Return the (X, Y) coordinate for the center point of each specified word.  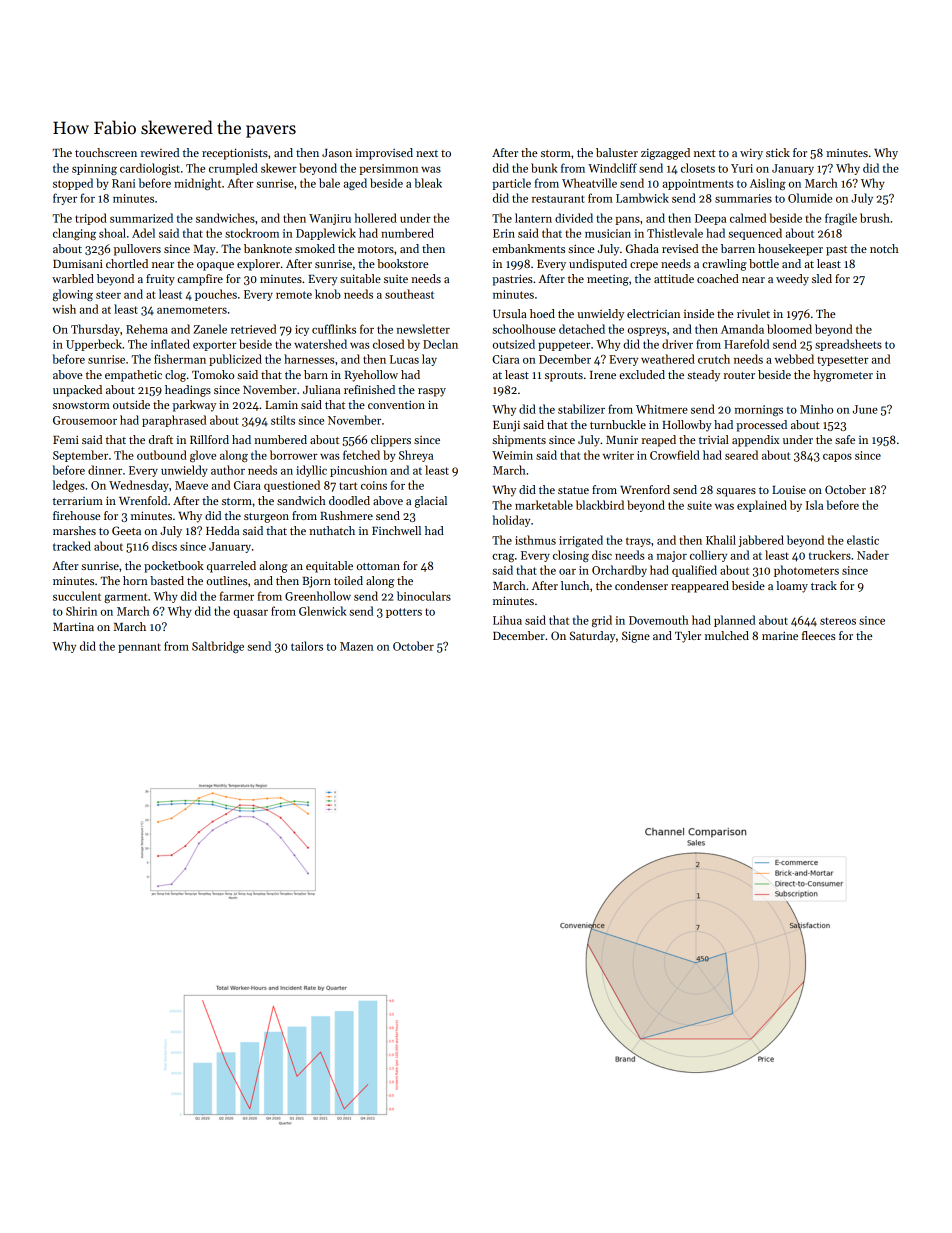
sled (822, 278)
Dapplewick (326, 234)
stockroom (252, 233)
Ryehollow (371, 376)
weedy (792, 280)
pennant (139, 648)
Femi (66, 439)
